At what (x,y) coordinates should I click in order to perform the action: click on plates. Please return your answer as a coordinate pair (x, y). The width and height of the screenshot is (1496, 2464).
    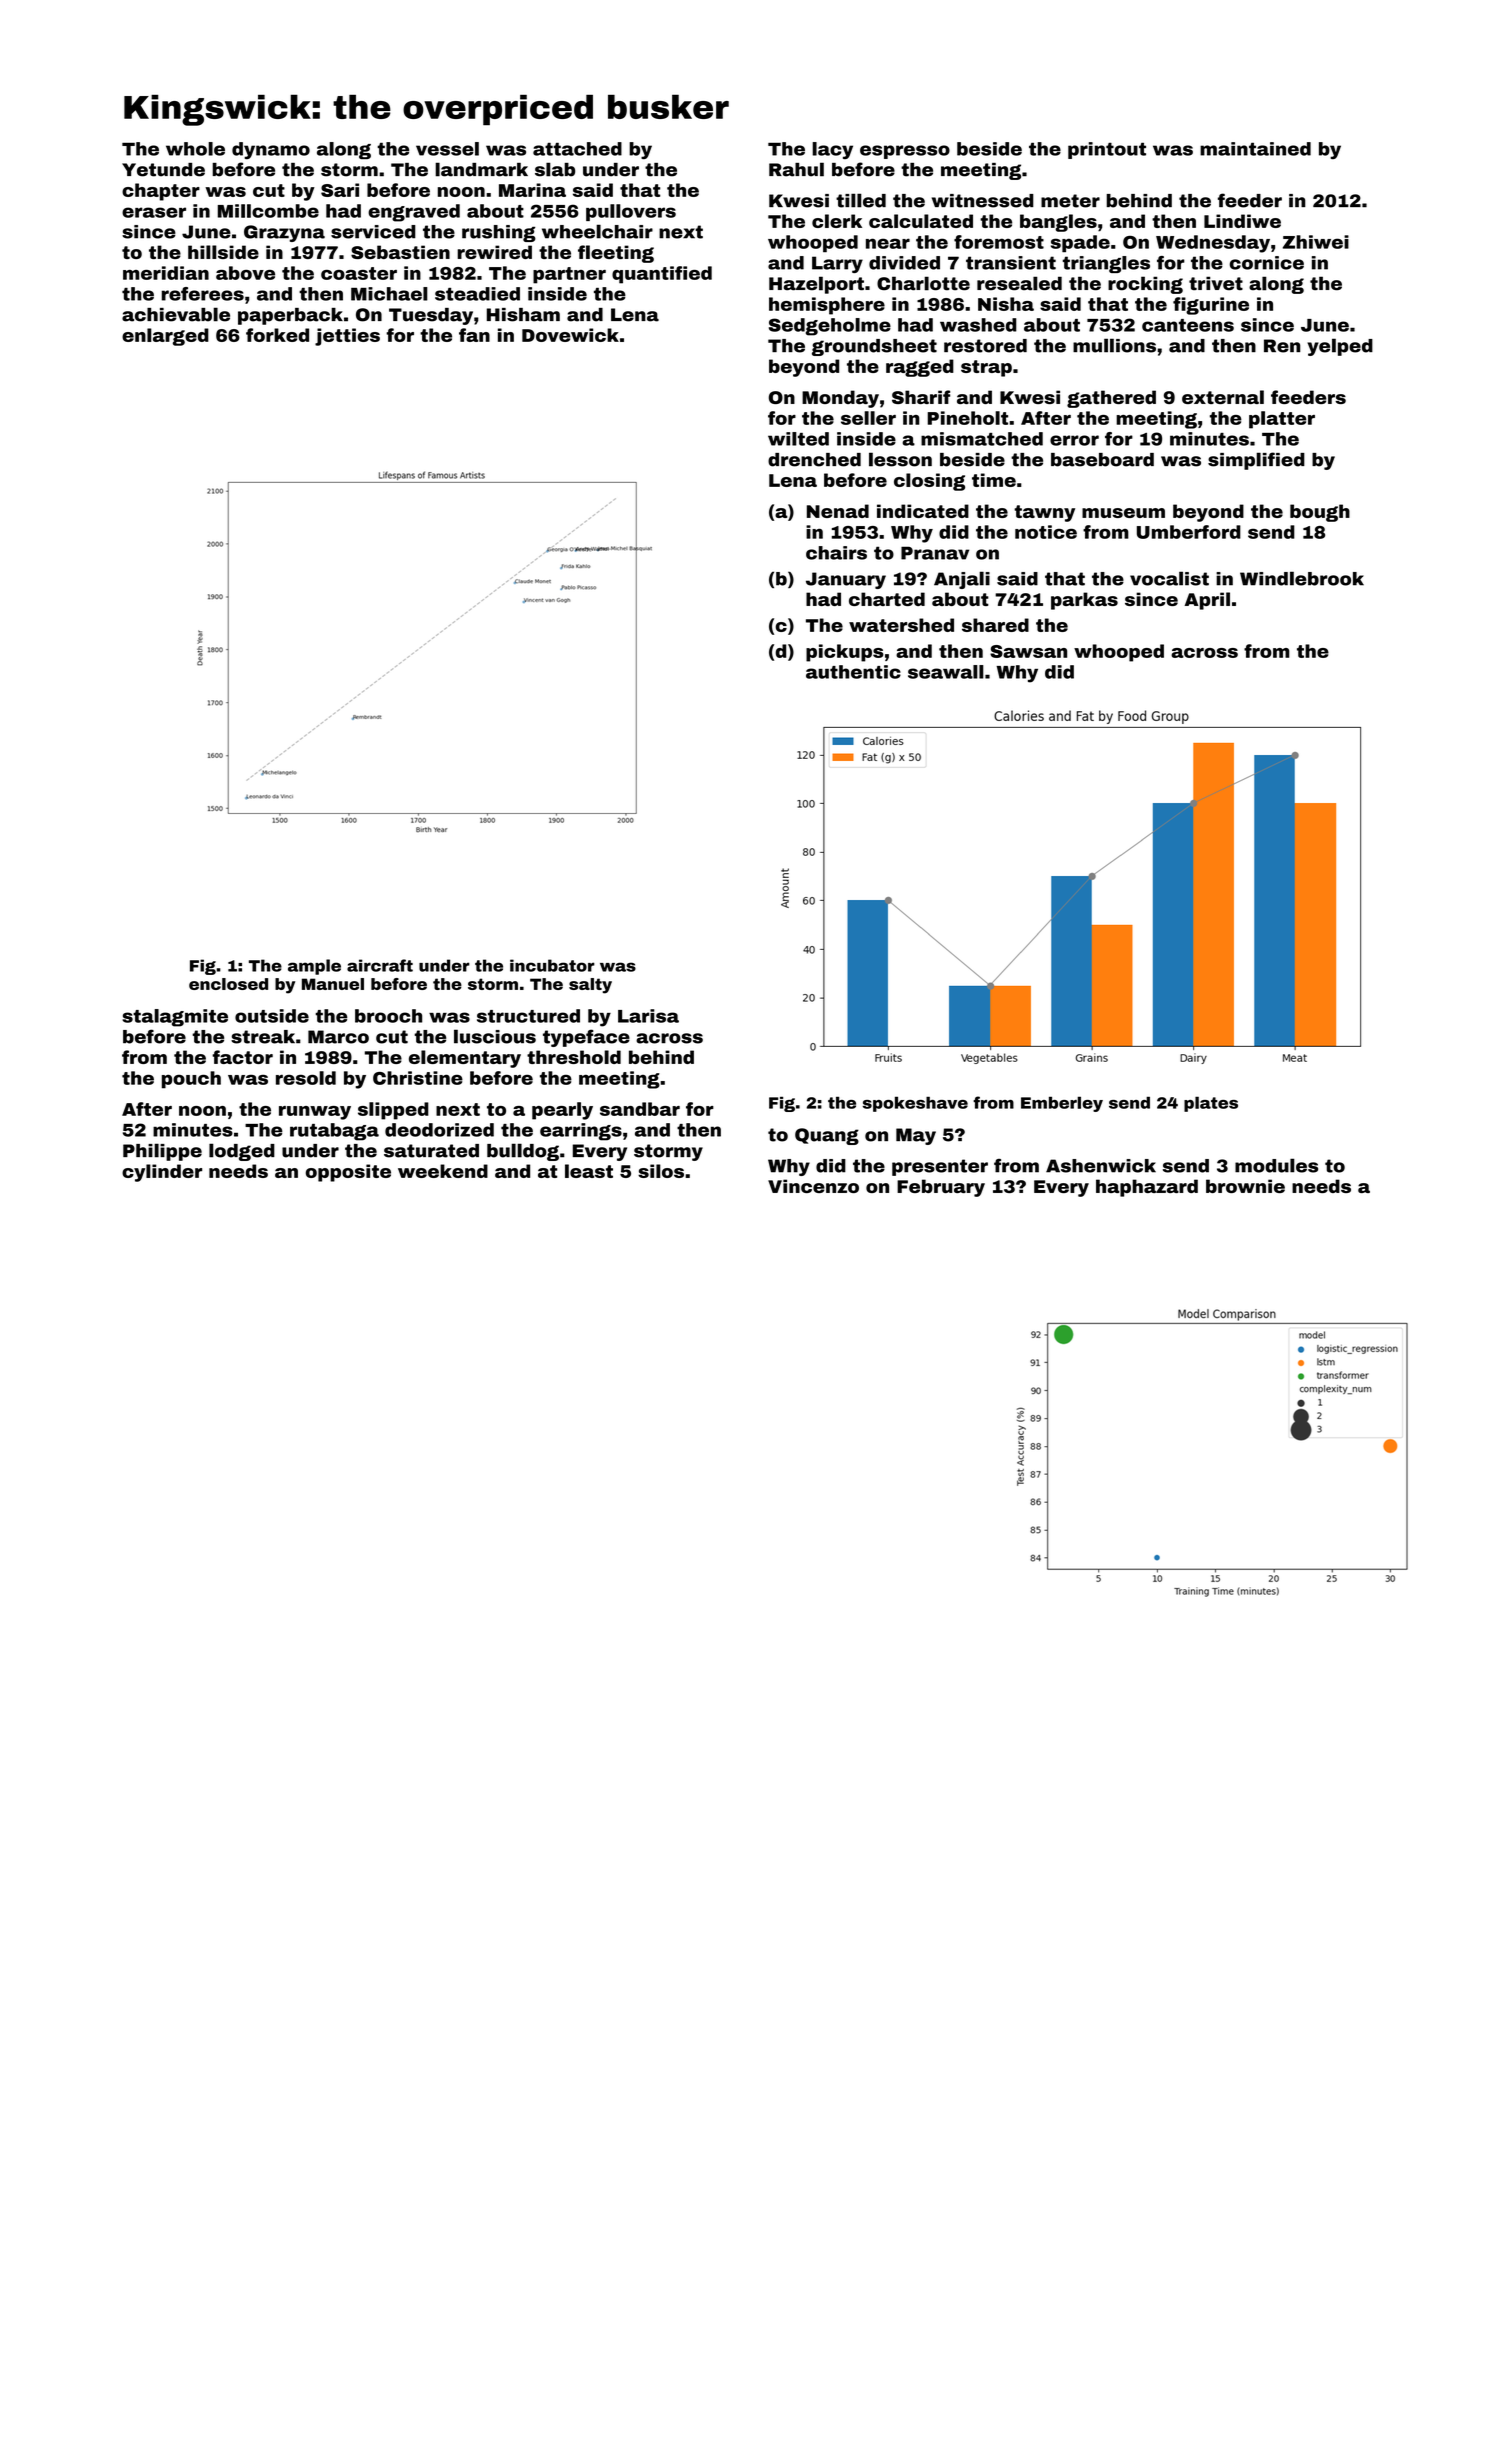
    Looking at the image, I should click on (1211, 1104).
